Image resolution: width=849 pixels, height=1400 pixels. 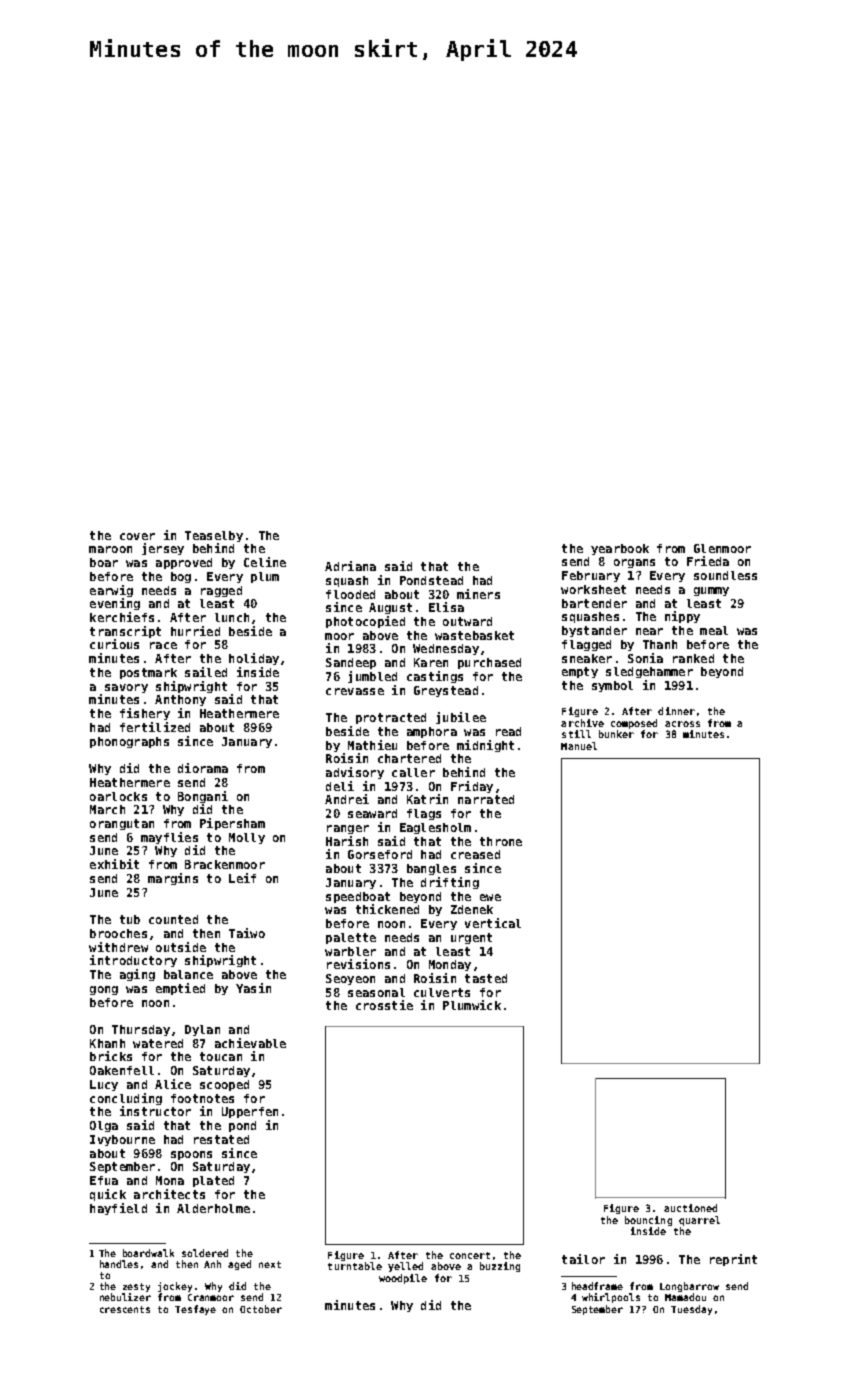 I want to click on palette, so click(x=351, y=938).
